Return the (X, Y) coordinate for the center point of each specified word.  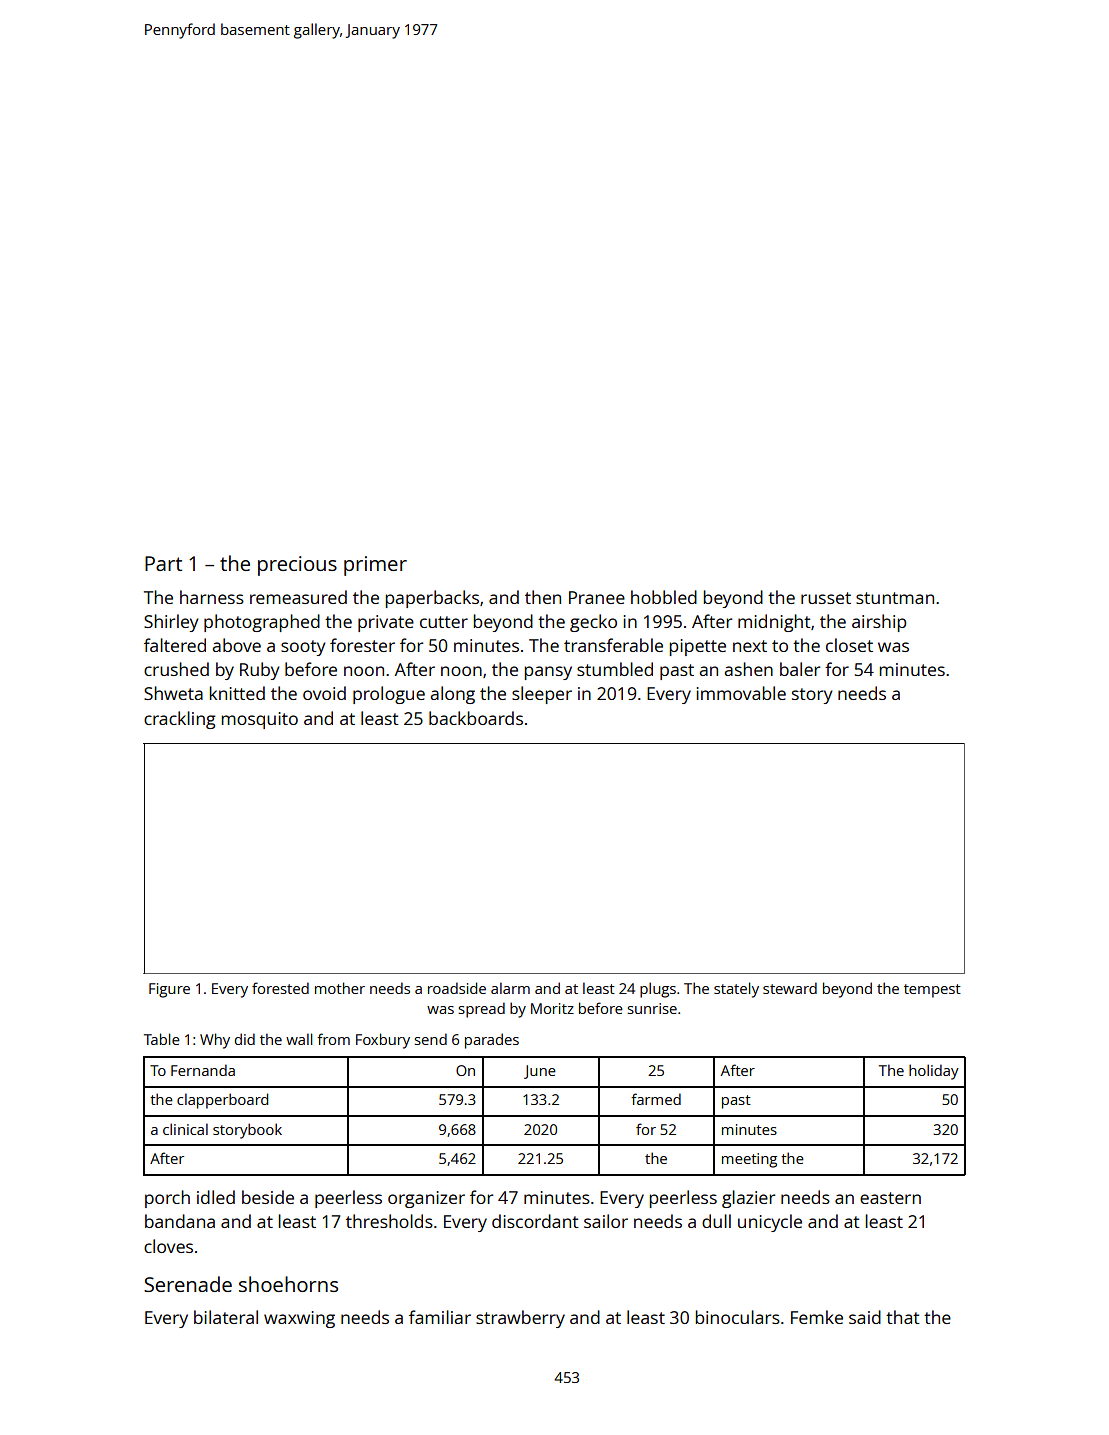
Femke (817, 1317)
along (452, 695)
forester (362, 645)
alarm (510, 988)
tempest (932, 991)
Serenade (188, 1284)
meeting (749, 1160)
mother (340, 988)
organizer (426, 1199)
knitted (237, 693)
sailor (606, 1221)
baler (800, 669)
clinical (185, 1129)
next (750, 646)
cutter (444, 622)
